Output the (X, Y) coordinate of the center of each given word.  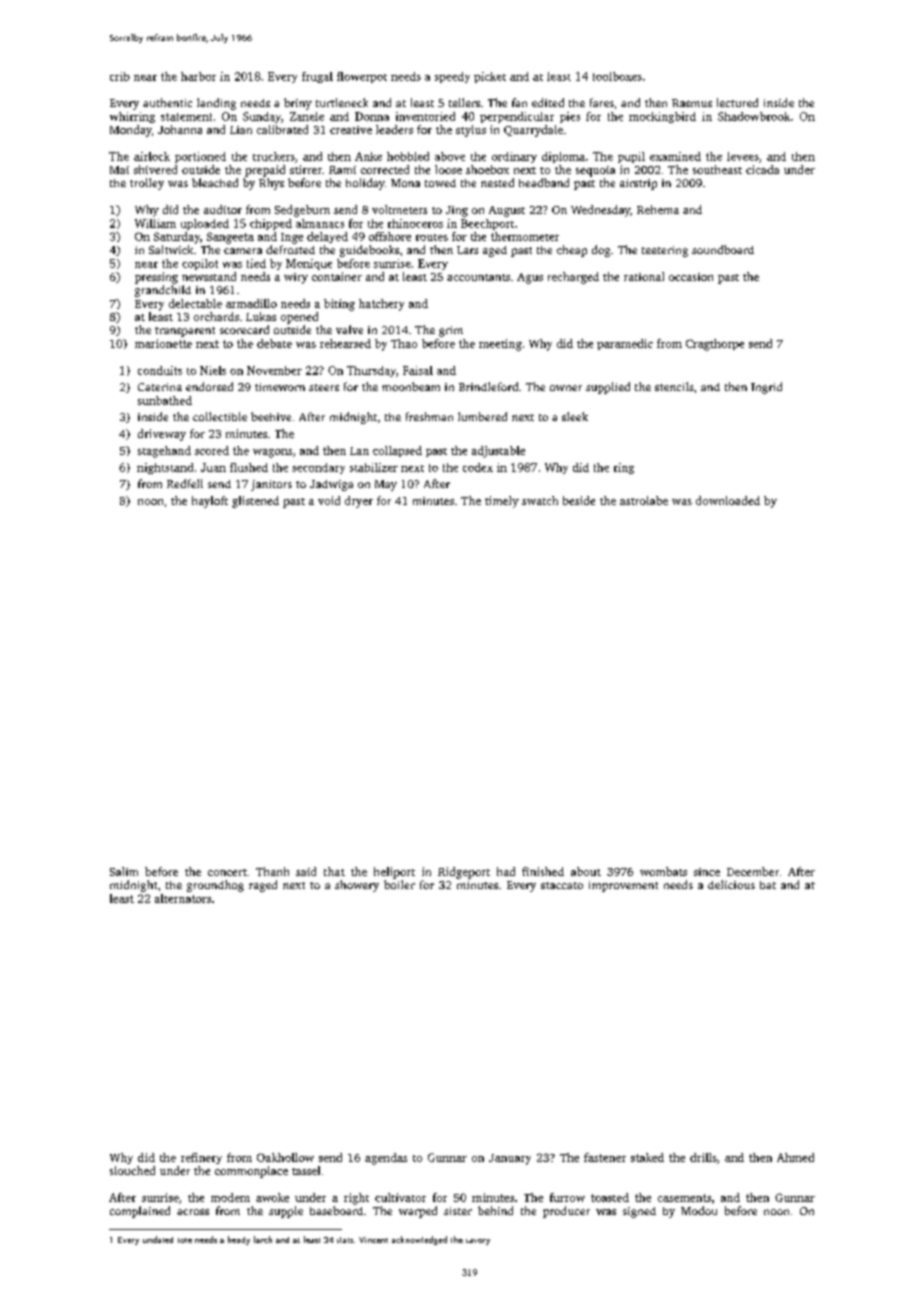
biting (339, 305)
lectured (737, 102)
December (753, 871)
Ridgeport (464, 873)
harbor (198, 76)
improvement (623, 886)
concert (227, 872)
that (334, 871)
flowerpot (362, 77)
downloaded (728, 500)
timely (502, 502)
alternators (183, 898)
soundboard (723, 249)
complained (140, 1212)
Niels (213, 370)
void (329, 500)
